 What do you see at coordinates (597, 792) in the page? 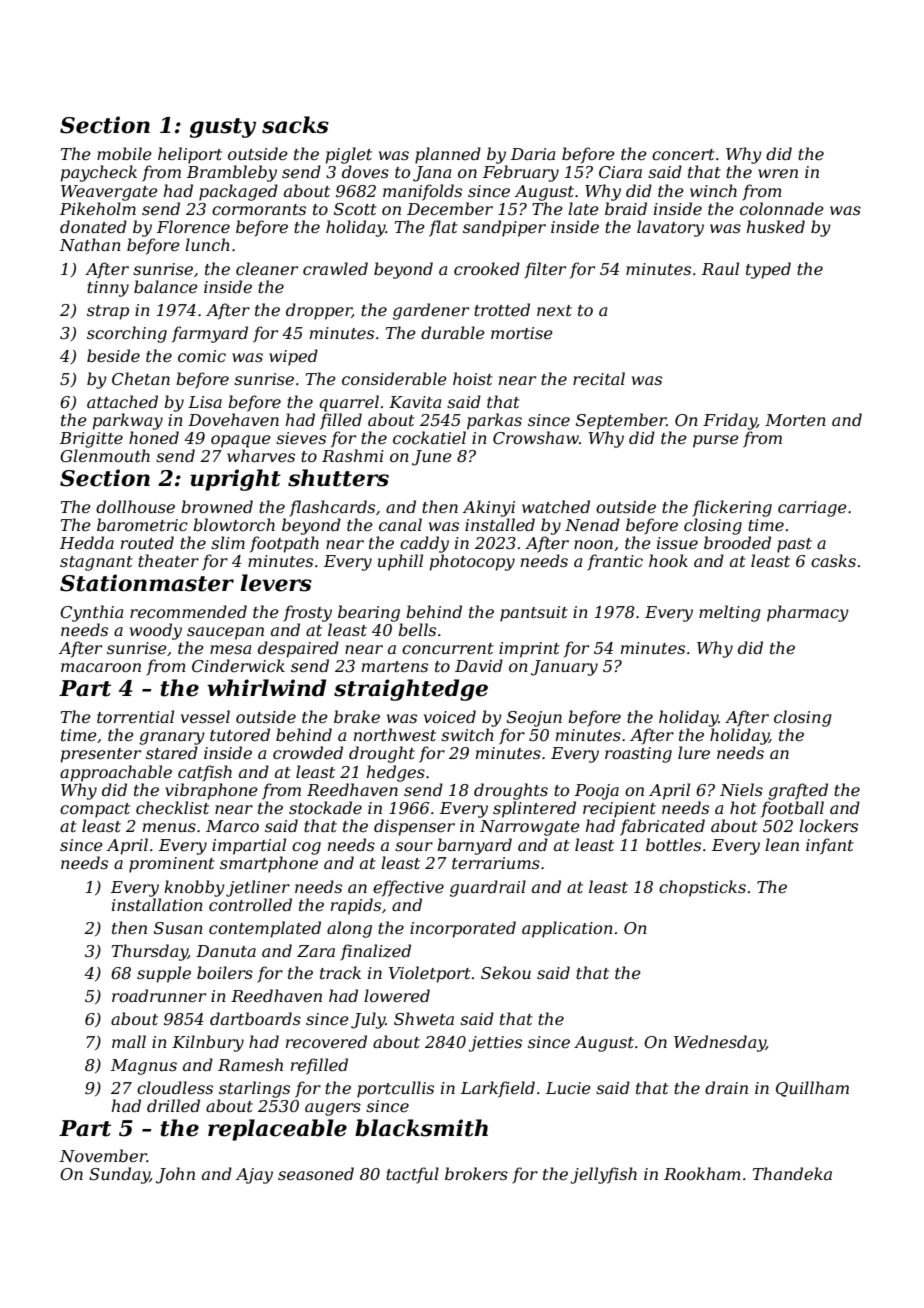
I see `Pooja` at bounding box center [597, 792].
